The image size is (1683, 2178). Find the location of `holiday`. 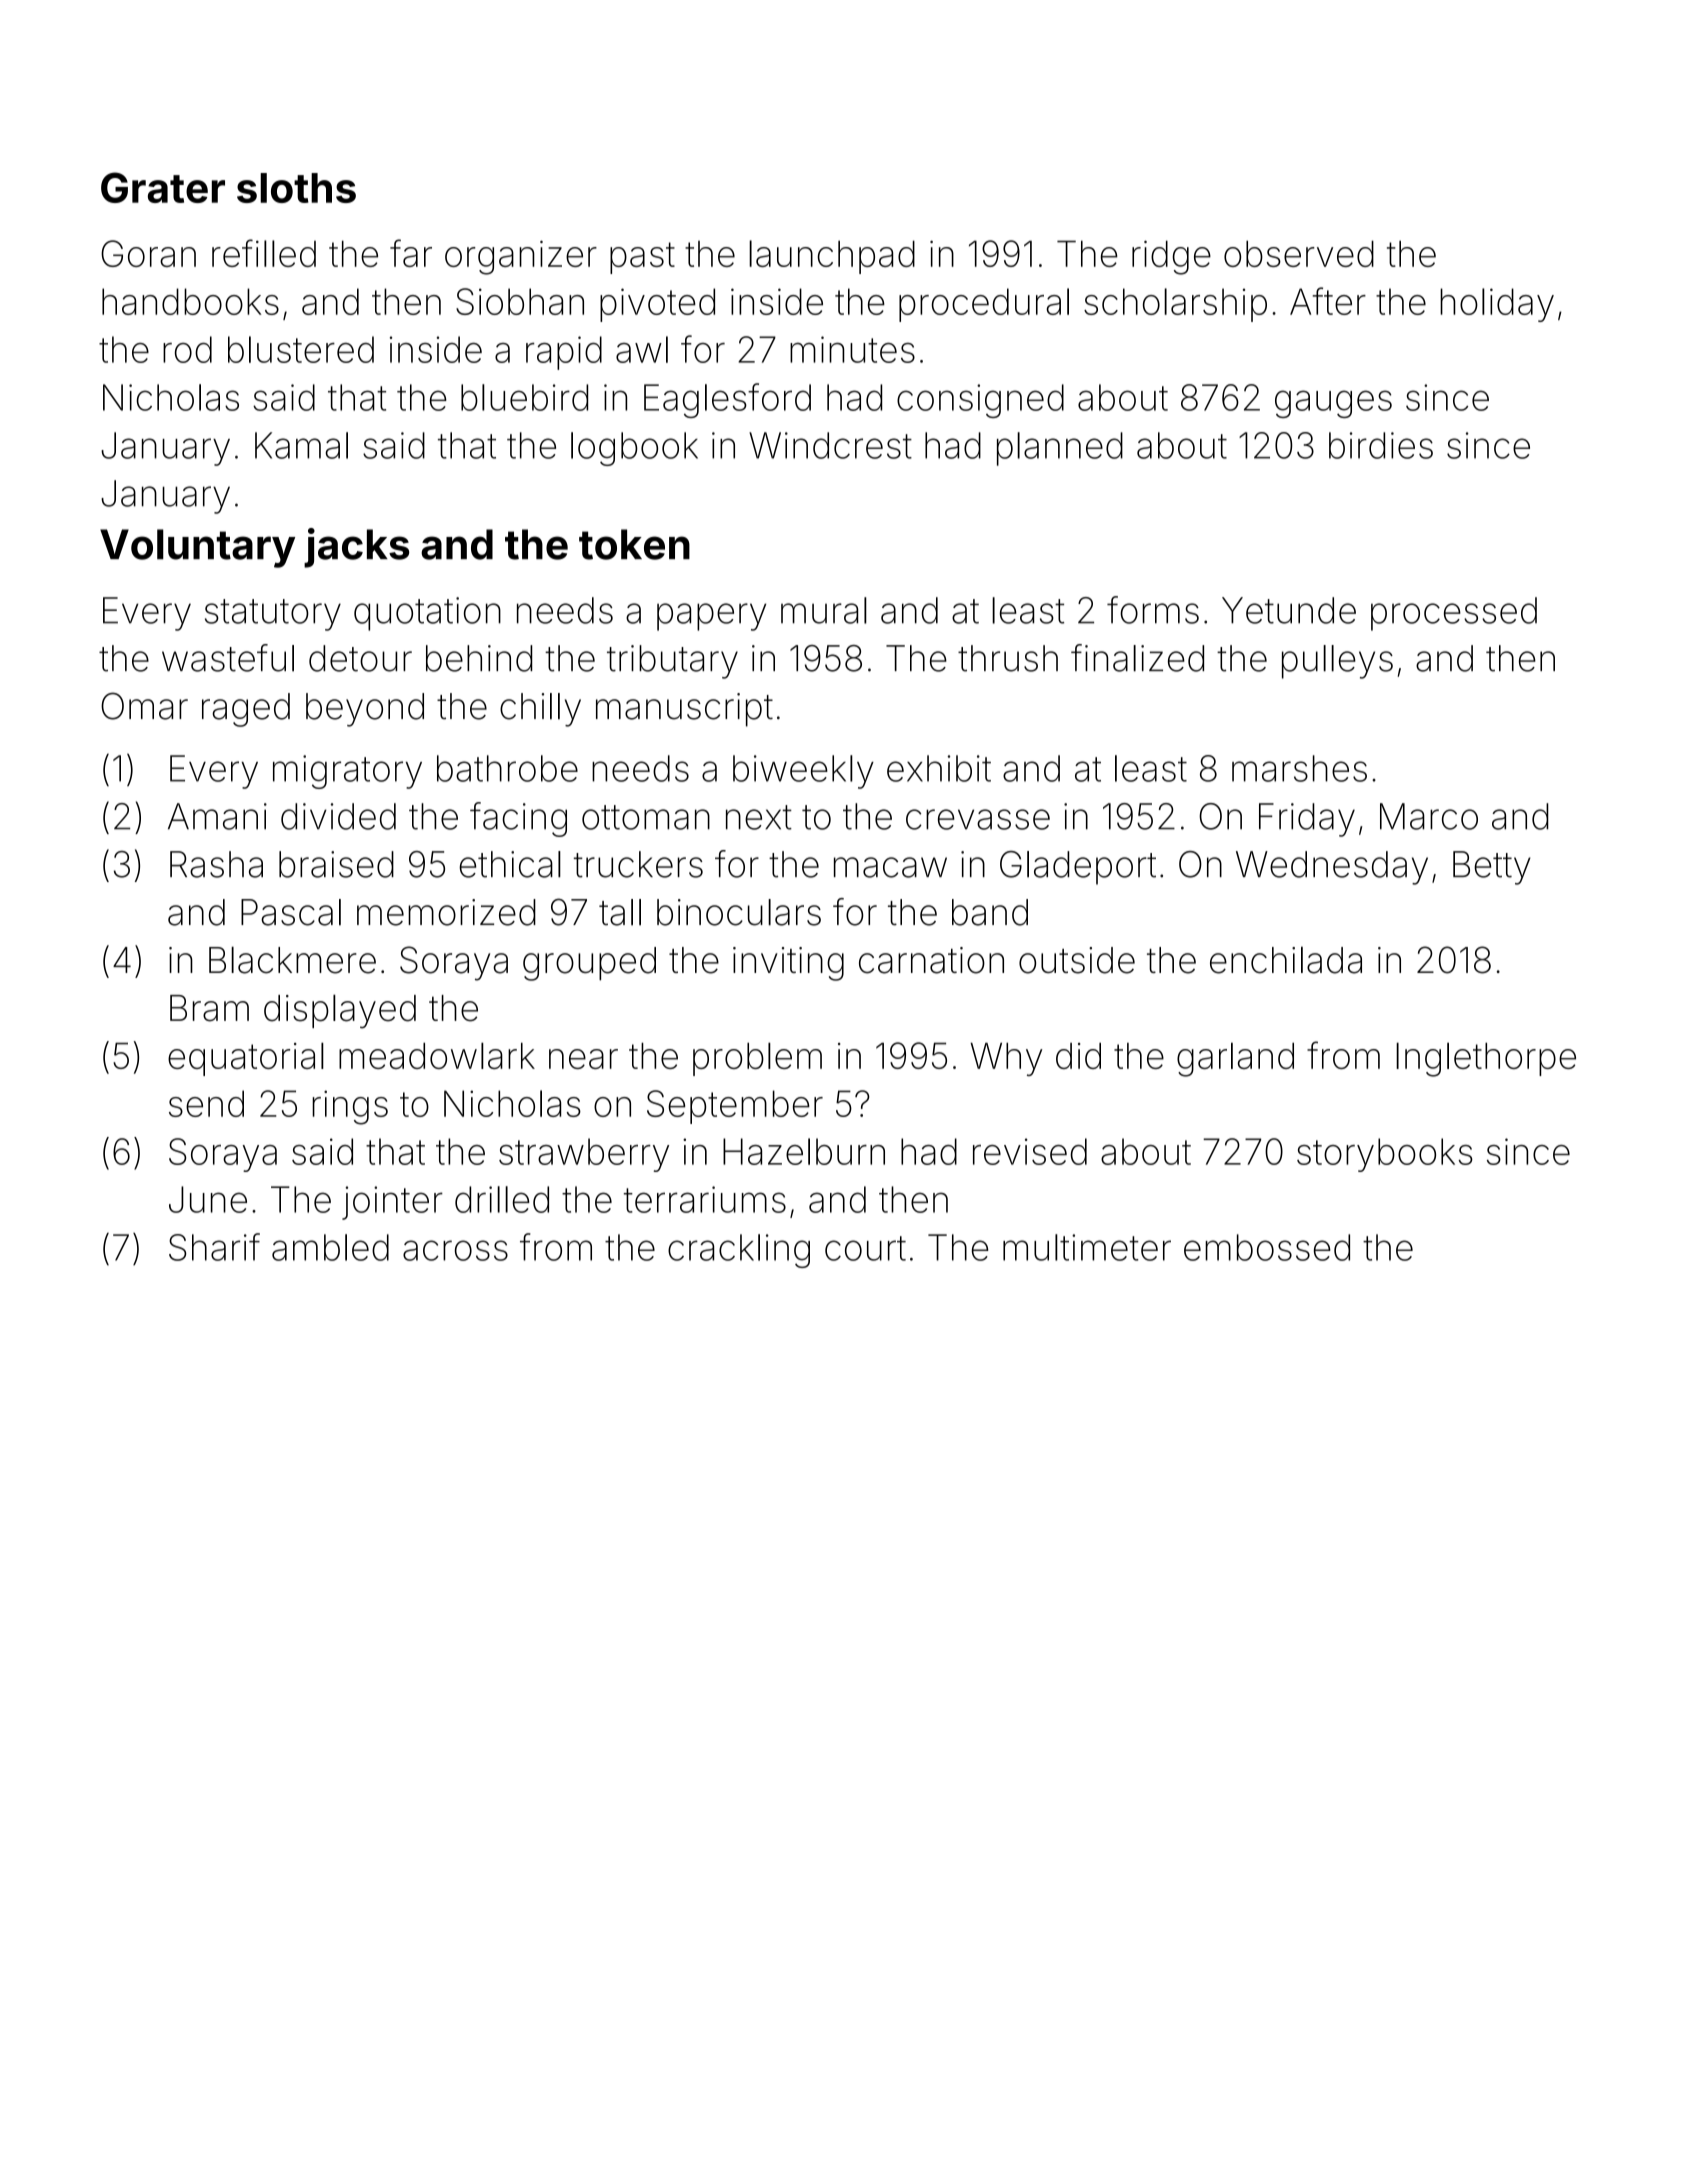

holiday is located at coordinates (1497, 305).
